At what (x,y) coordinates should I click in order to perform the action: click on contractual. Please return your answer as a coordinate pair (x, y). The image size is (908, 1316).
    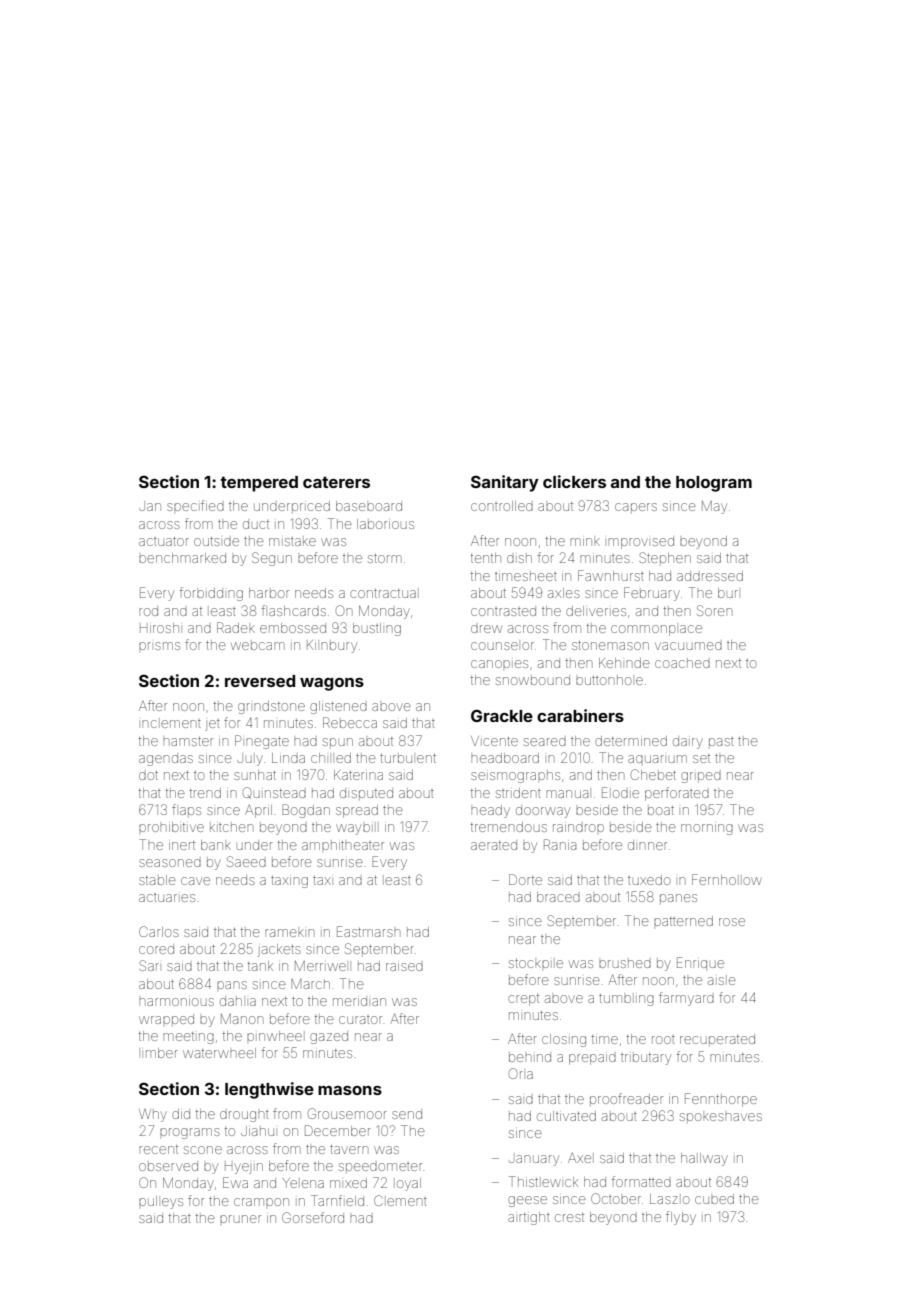
    Looking at the image, I should click on (383, 593).
